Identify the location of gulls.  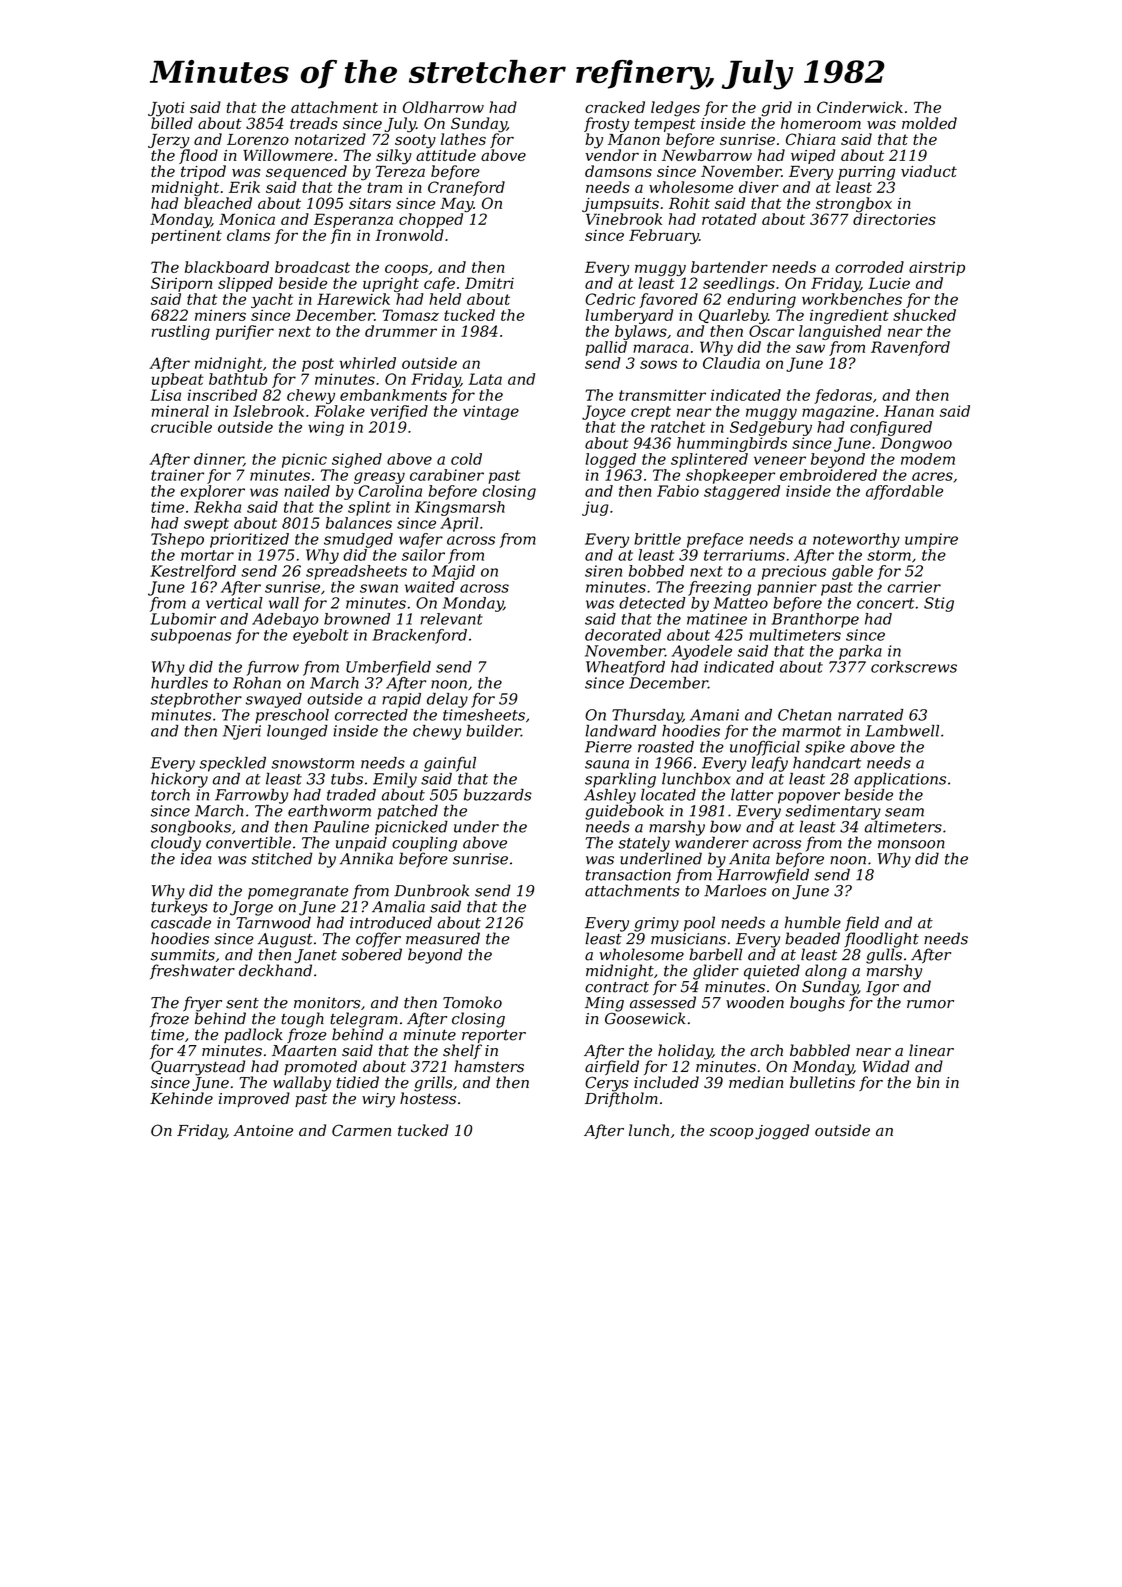
(884, 956).
